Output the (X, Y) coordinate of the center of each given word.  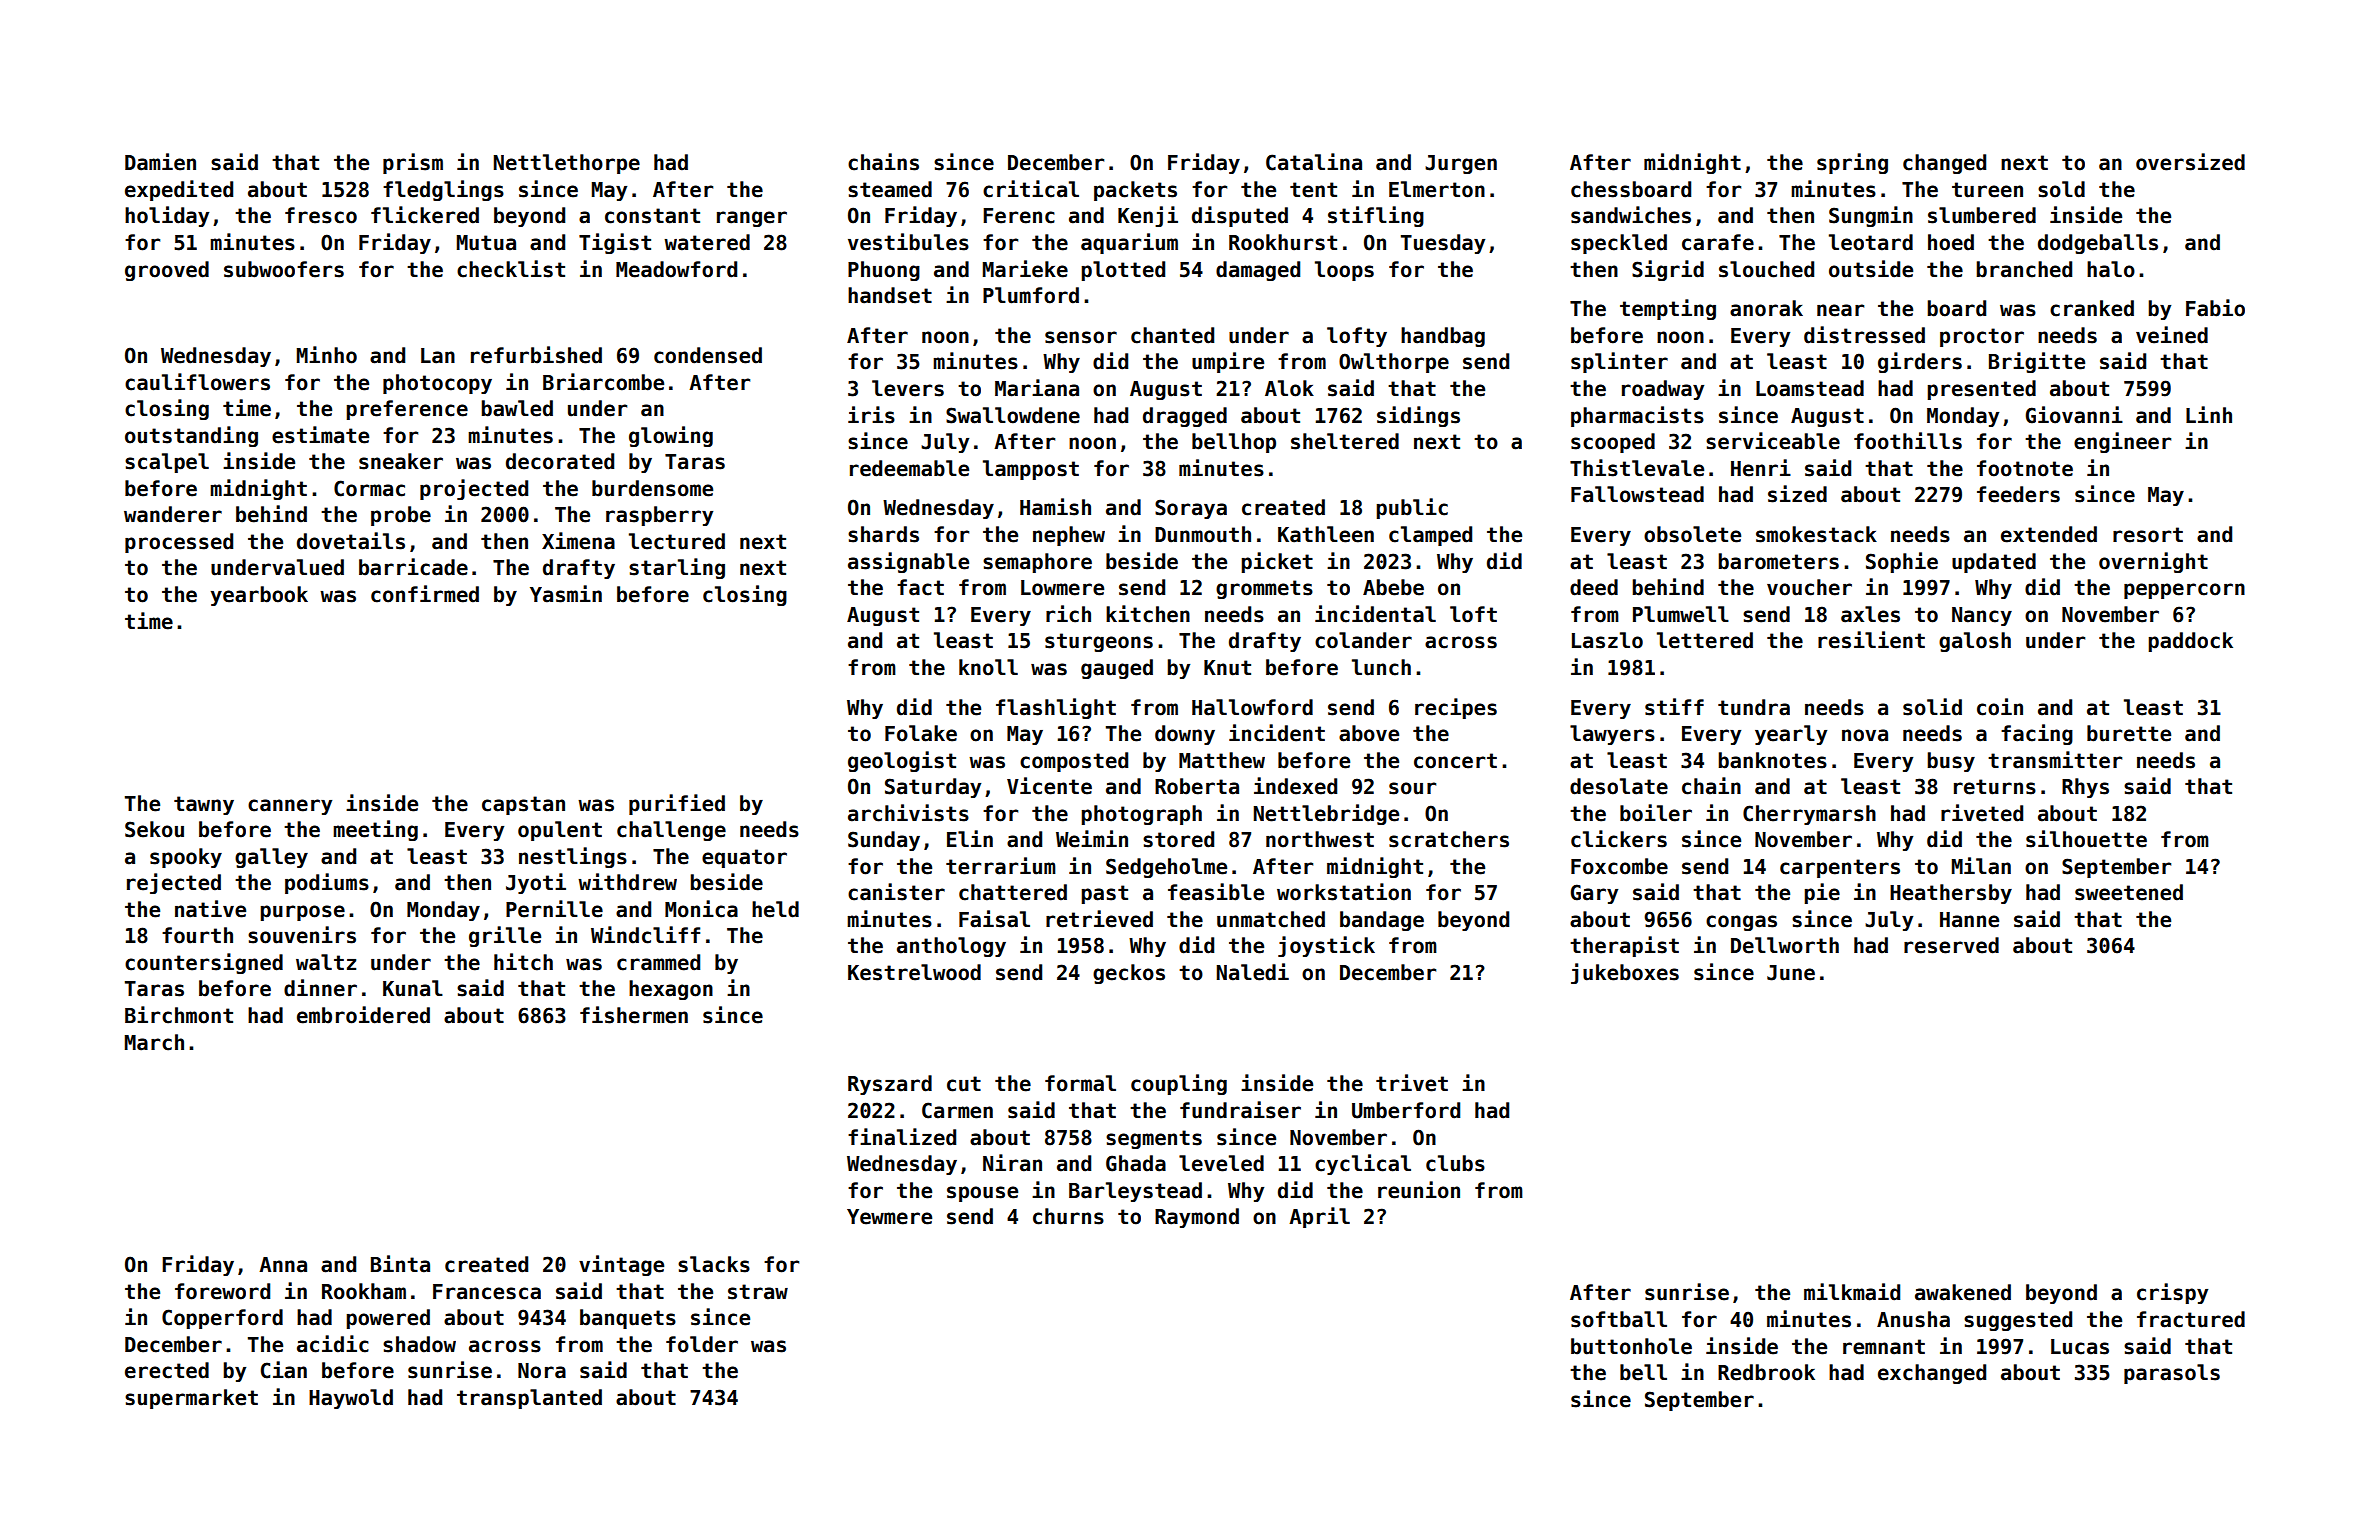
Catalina (1314, 162)
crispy (2172, 1293)
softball (1619, 1319)
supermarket (191, 1399)
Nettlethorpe (567, 164)
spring (1852, 163)
